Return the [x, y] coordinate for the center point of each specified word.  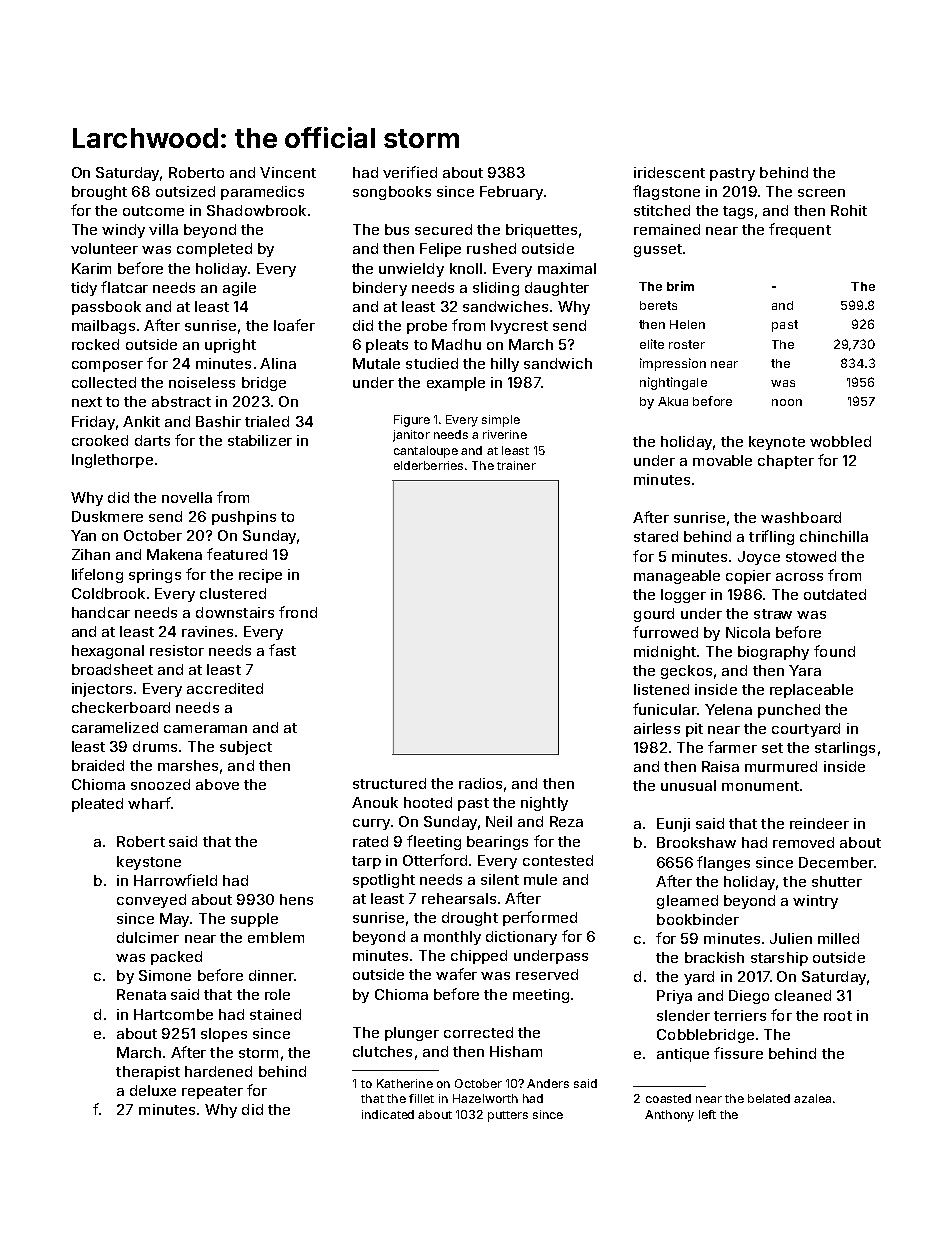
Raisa [720, 766]
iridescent [669, 172]
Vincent [288, 172]
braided [98, 765]
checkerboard [121, 707]
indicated [388, 1114]
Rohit [849, 210]
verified [410, 172]
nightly [544, 804]
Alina [278, 363]
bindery [380, 289]
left [707, 1114]
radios [480, 783]
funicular [665, 709]
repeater [212, 1092]
